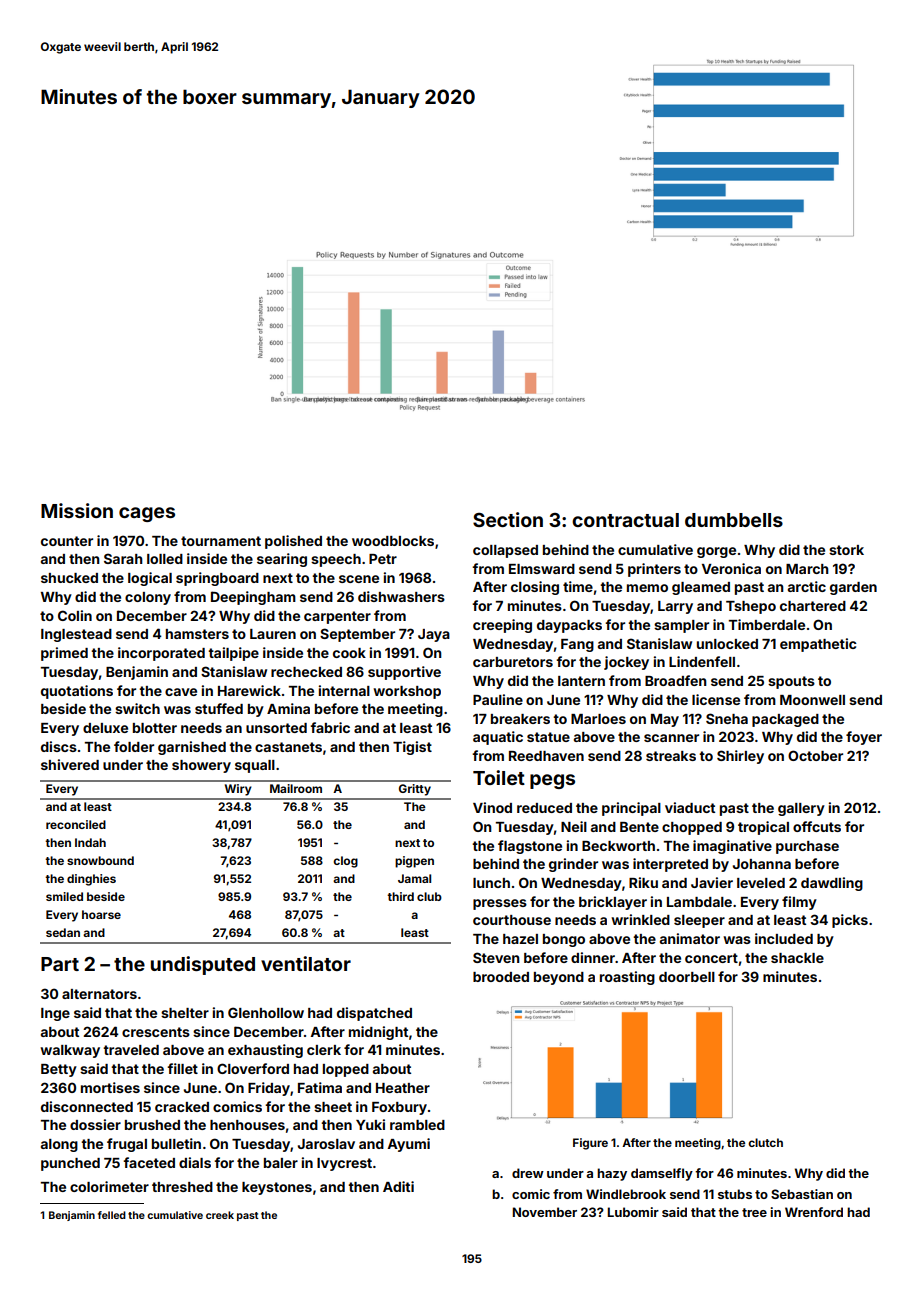 The height and width of the screenshot is (1308, 924). I want to click on shelter, so click(185, 1013).
